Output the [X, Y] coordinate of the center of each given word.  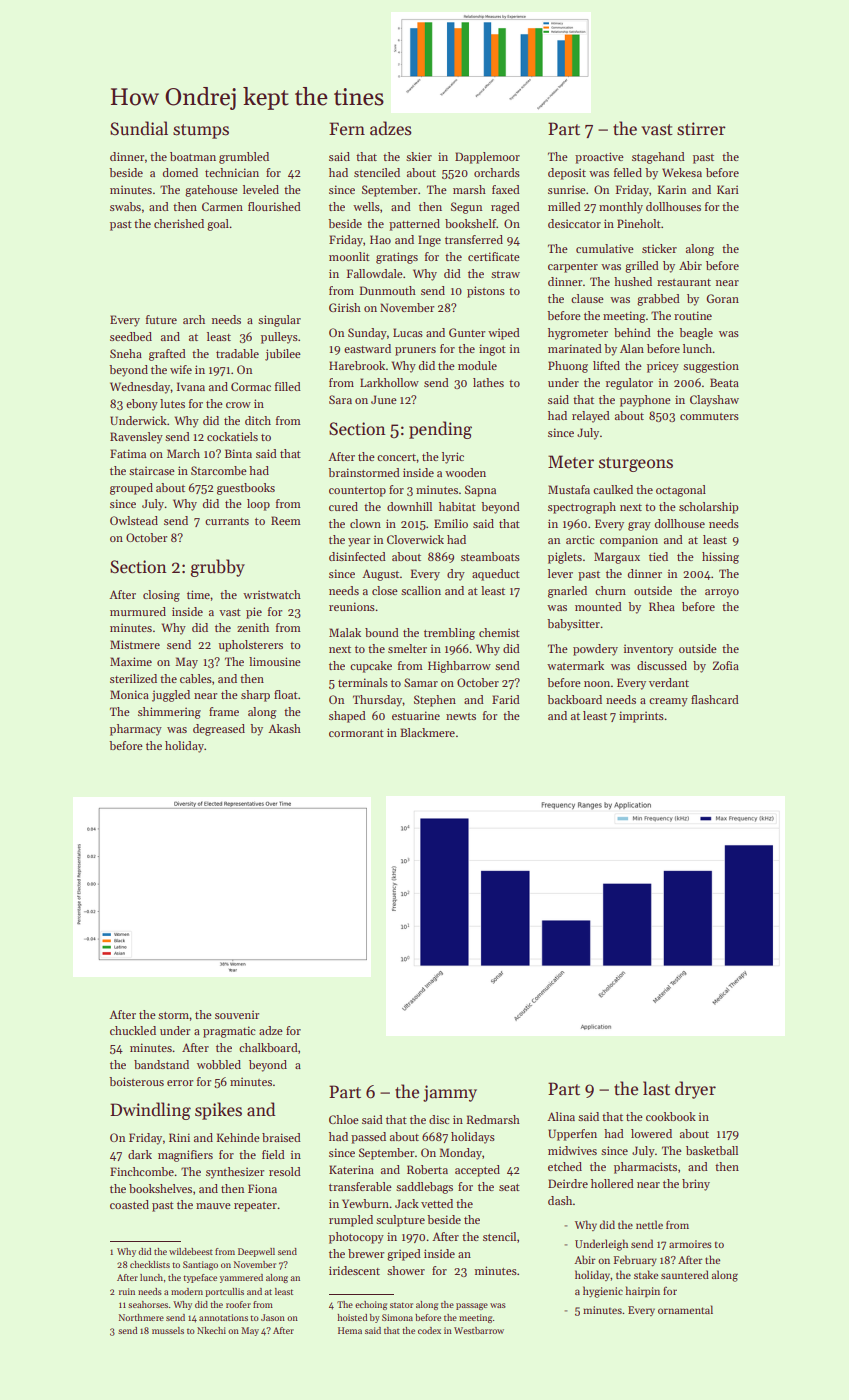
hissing [720, 558]
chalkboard [268, 1047]
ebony [142, 405]
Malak [345, 632]
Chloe [344, 1119]
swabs [125, 206]
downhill [409, 506]
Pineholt [639, 223]
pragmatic [229, 1032]
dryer [695, 1090]
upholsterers [251, 646]
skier [419, 156]
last [656, 1088]
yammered [241, 1278]
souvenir [237, 1014]
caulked [613, 489]
